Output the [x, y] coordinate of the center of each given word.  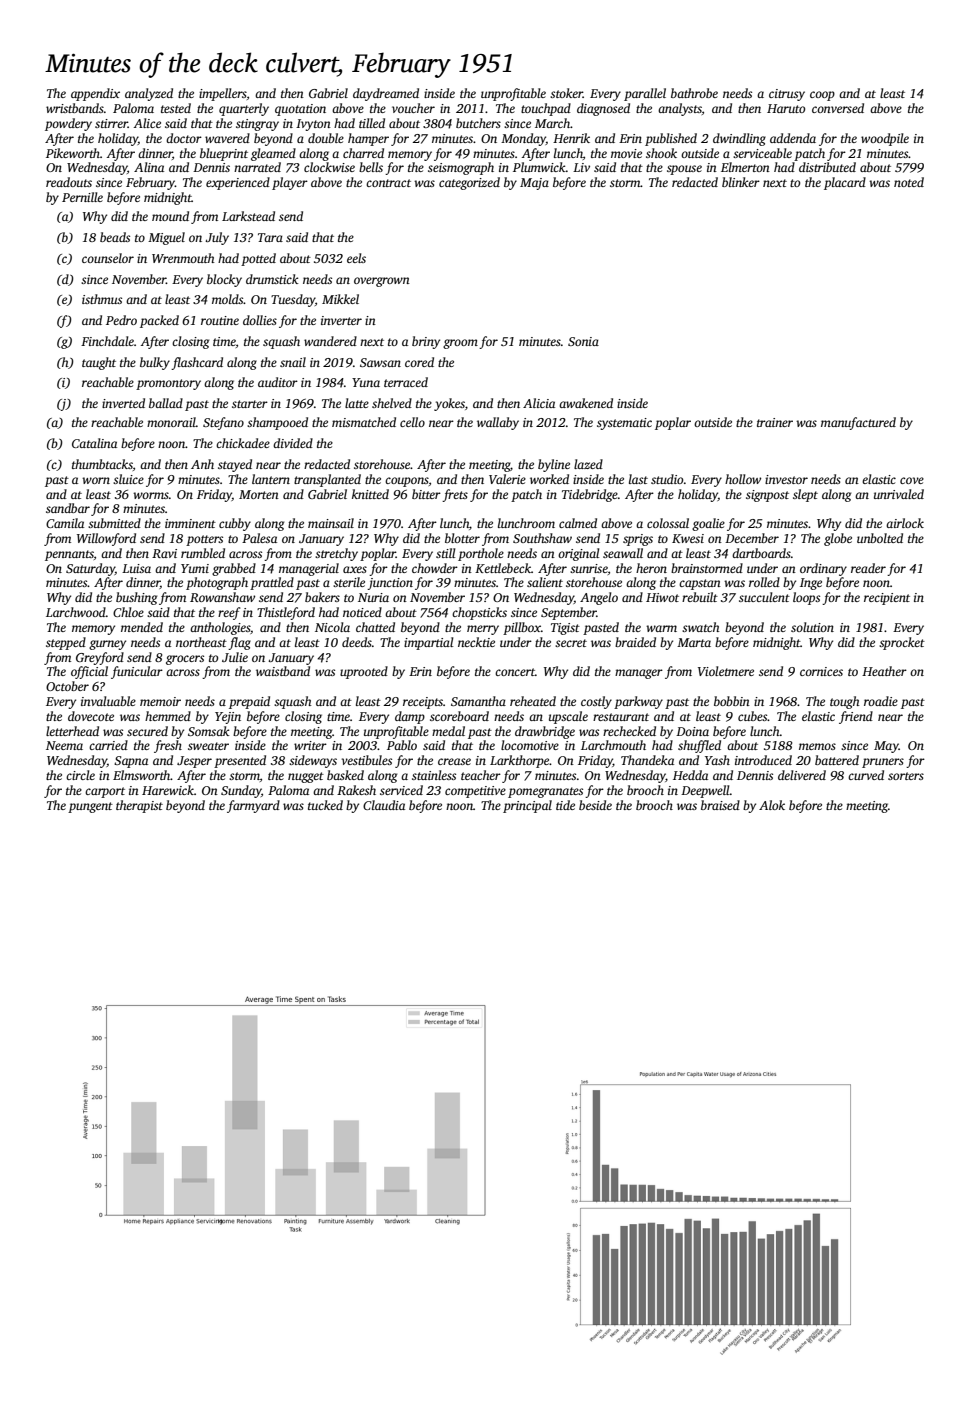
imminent [190, 523]
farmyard [253, 806]
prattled [272, 583]
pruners [883, 763]
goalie [708, 524]
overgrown [382, 282]
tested [176, 108]
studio [667, 479]
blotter [462, 538]
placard [845, 183]
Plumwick [539, 167]
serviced [401, 790]
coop [822, 96]
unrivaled [899, 494]
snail [293, 362]
